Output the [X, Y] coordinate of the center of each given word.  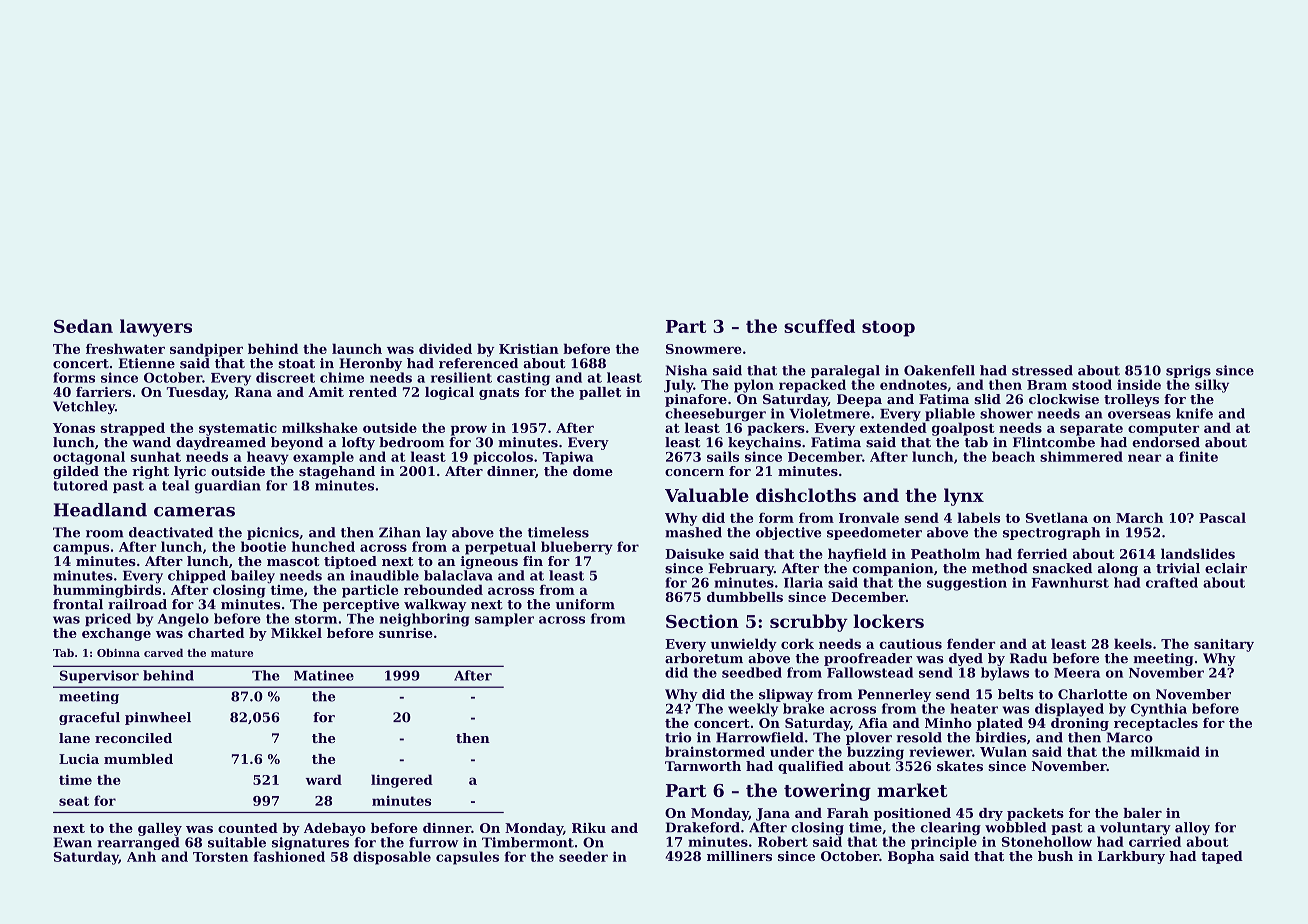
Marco [1130, 737]
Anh [141, 856]
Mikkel [296, 633]
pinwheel [158, 718]
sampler [504, 619]
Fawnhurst [1070, 582]
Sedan [83, 326]
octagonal [89, 458]
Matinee [324, 675]
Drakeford [703, 827]
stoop [888, 329]
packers [776, 429]
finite [1198, 456]
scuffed [819, 326]
